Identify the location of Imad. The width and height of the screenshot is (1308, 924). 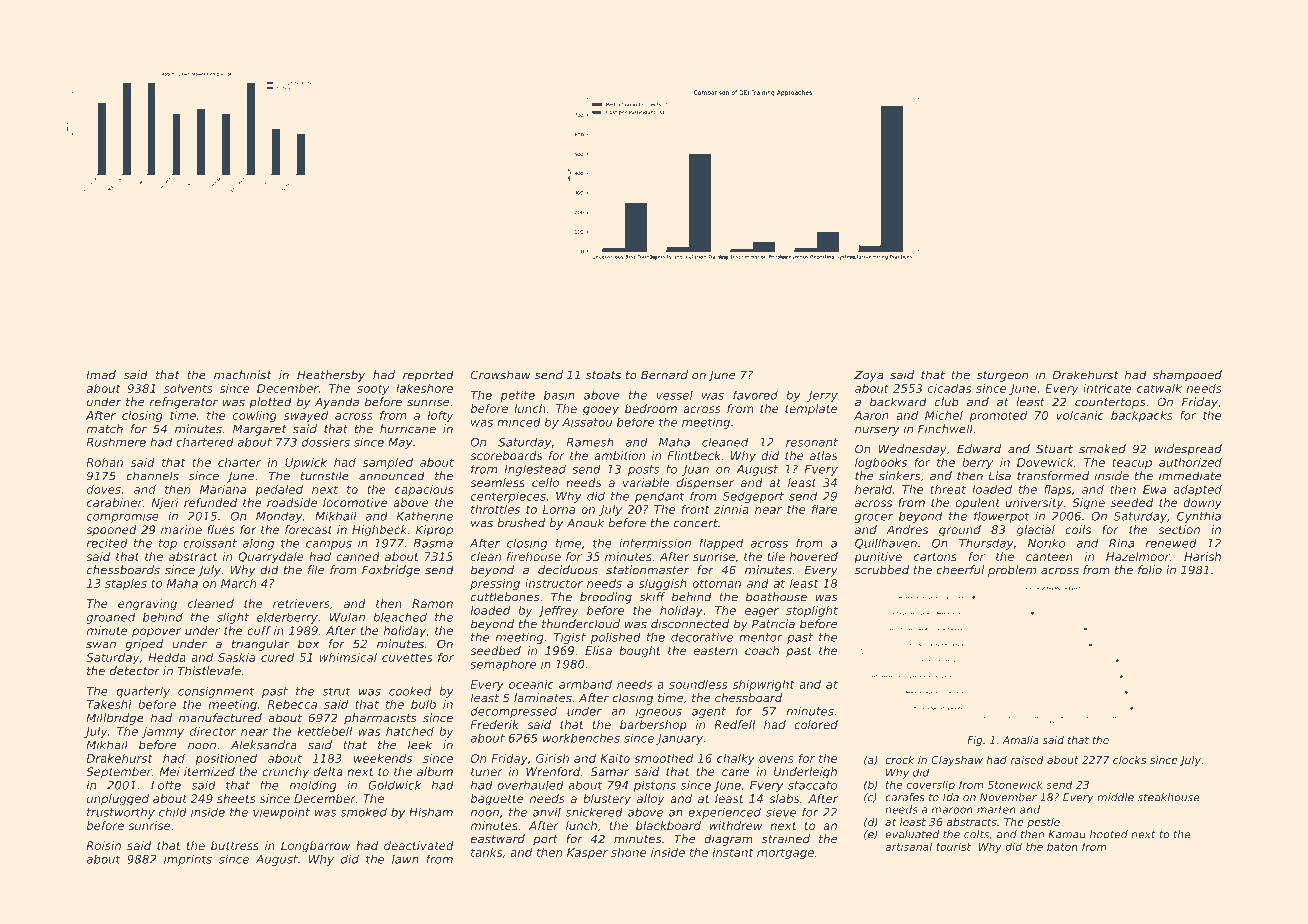
(101, 375).
